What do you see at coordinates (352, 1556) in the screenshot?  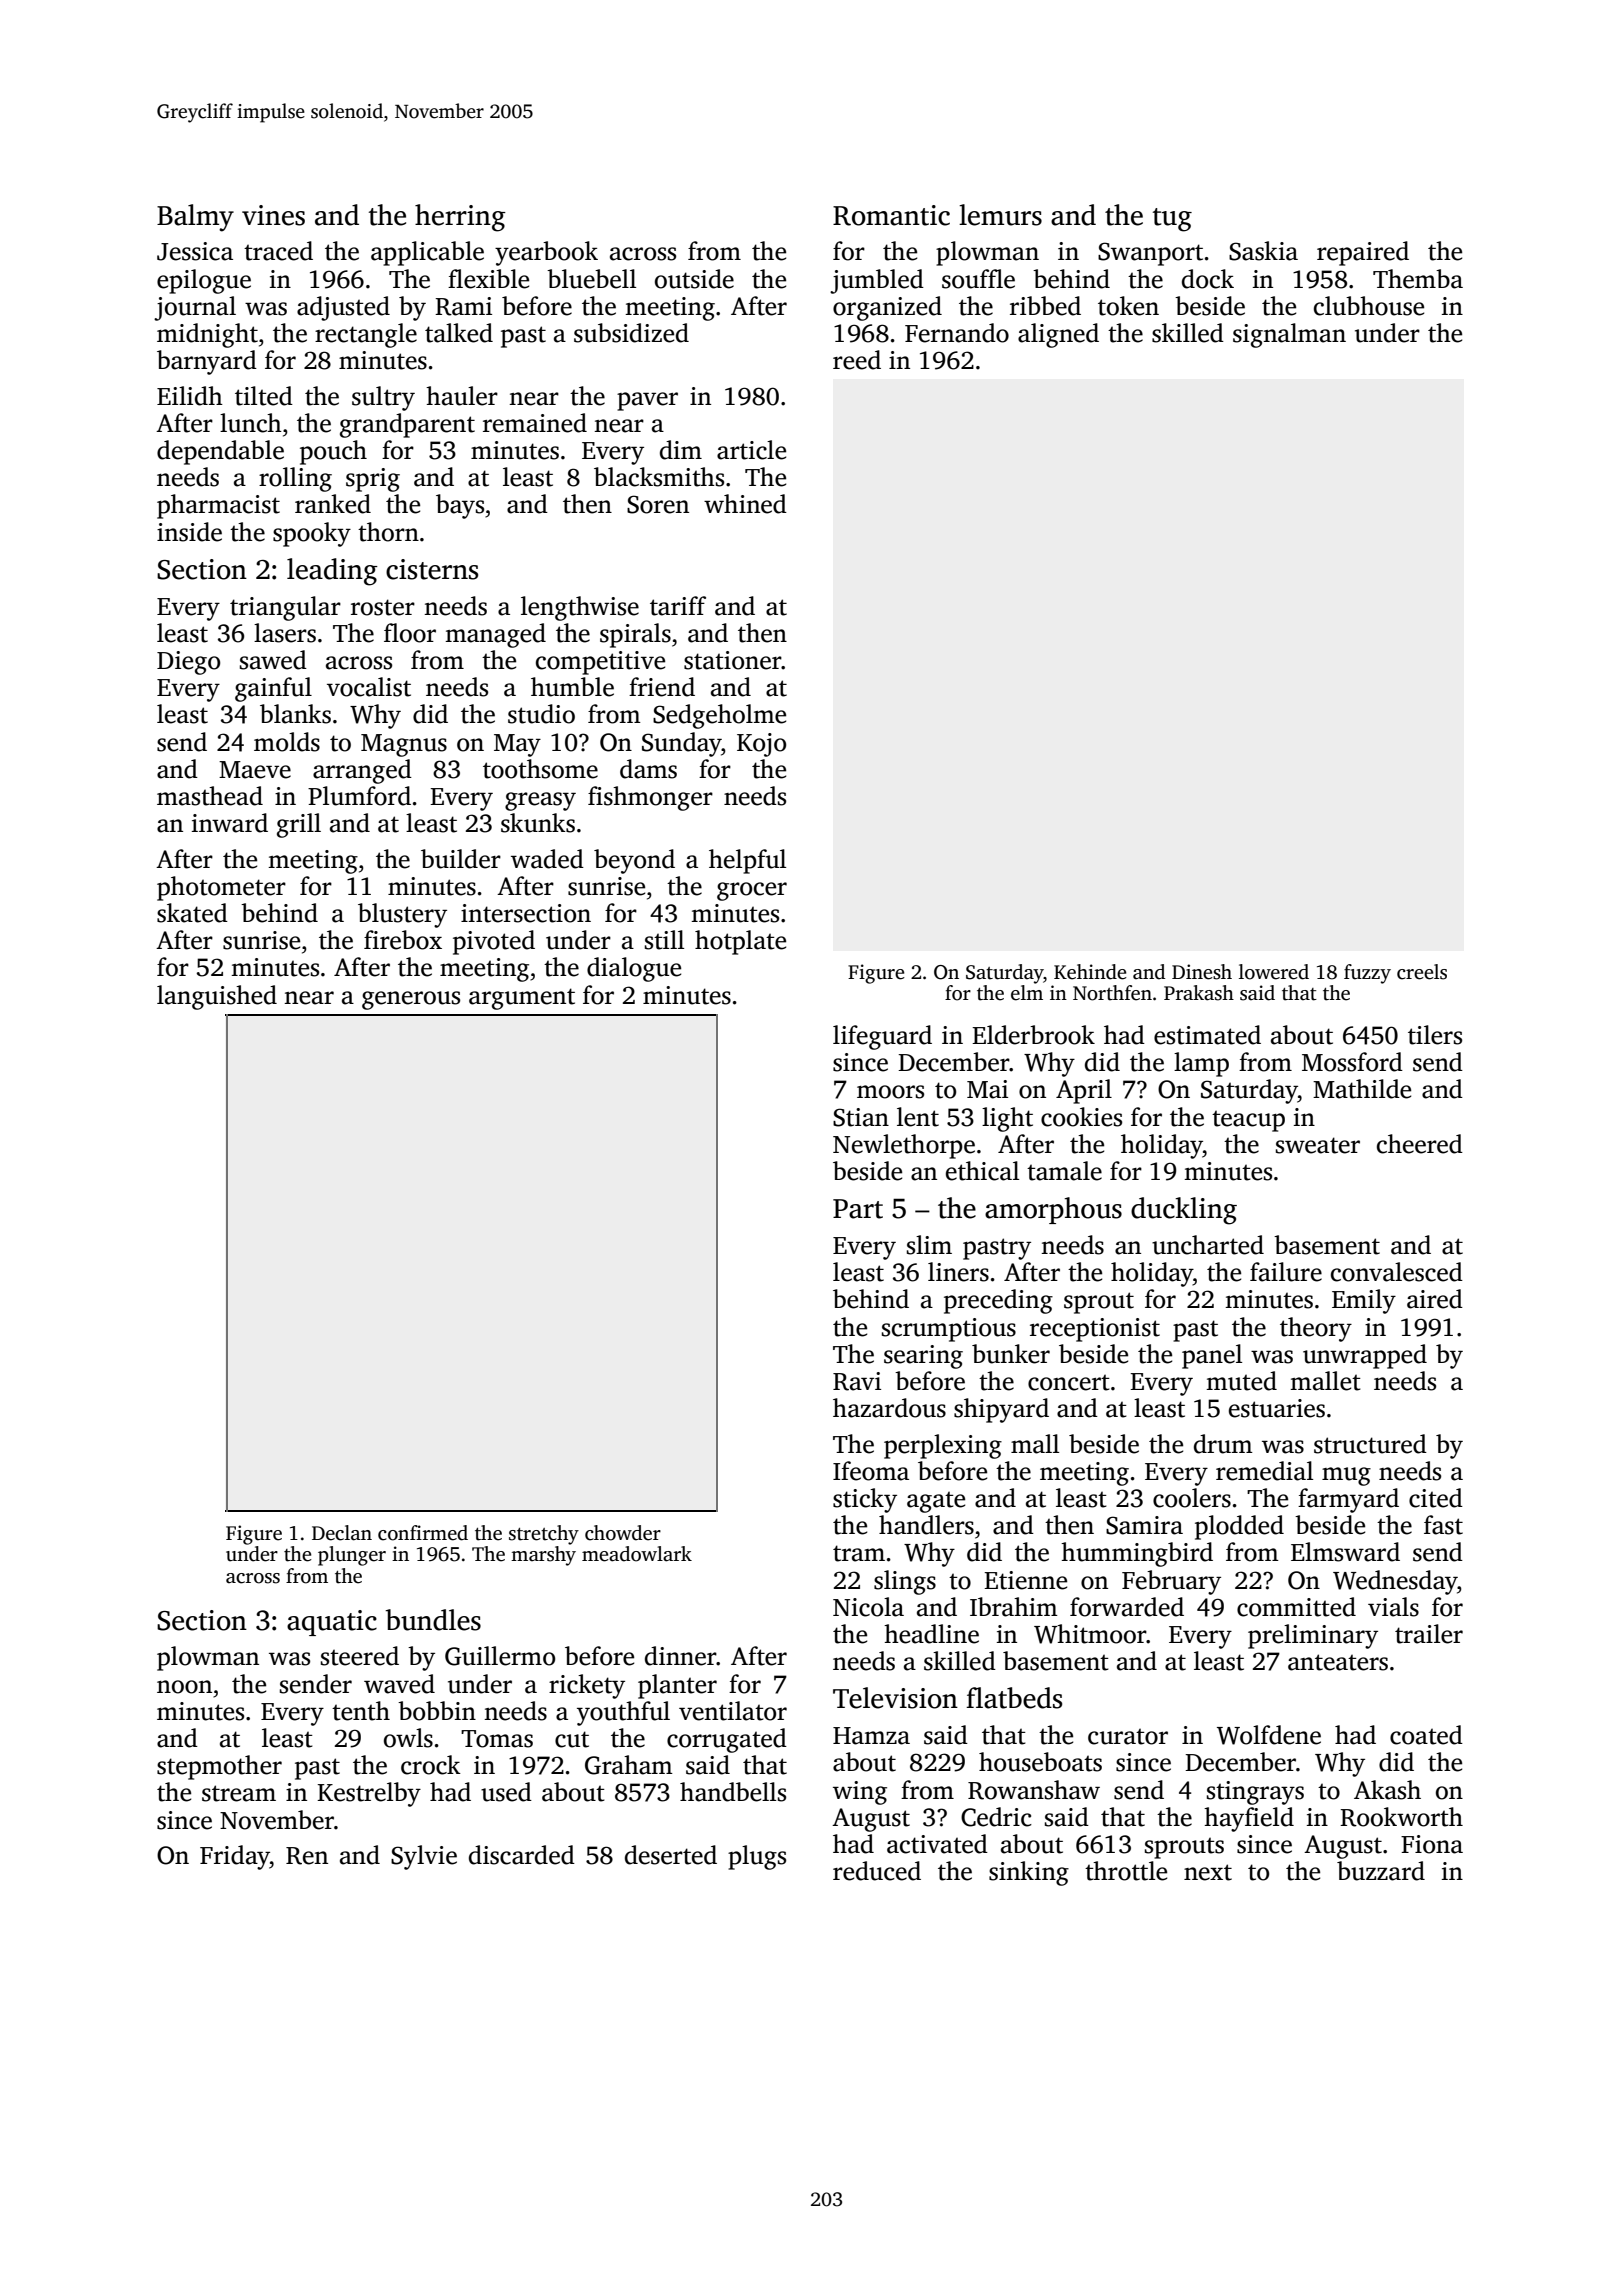 I see `plunger` at bounding box center [352, 1556].
